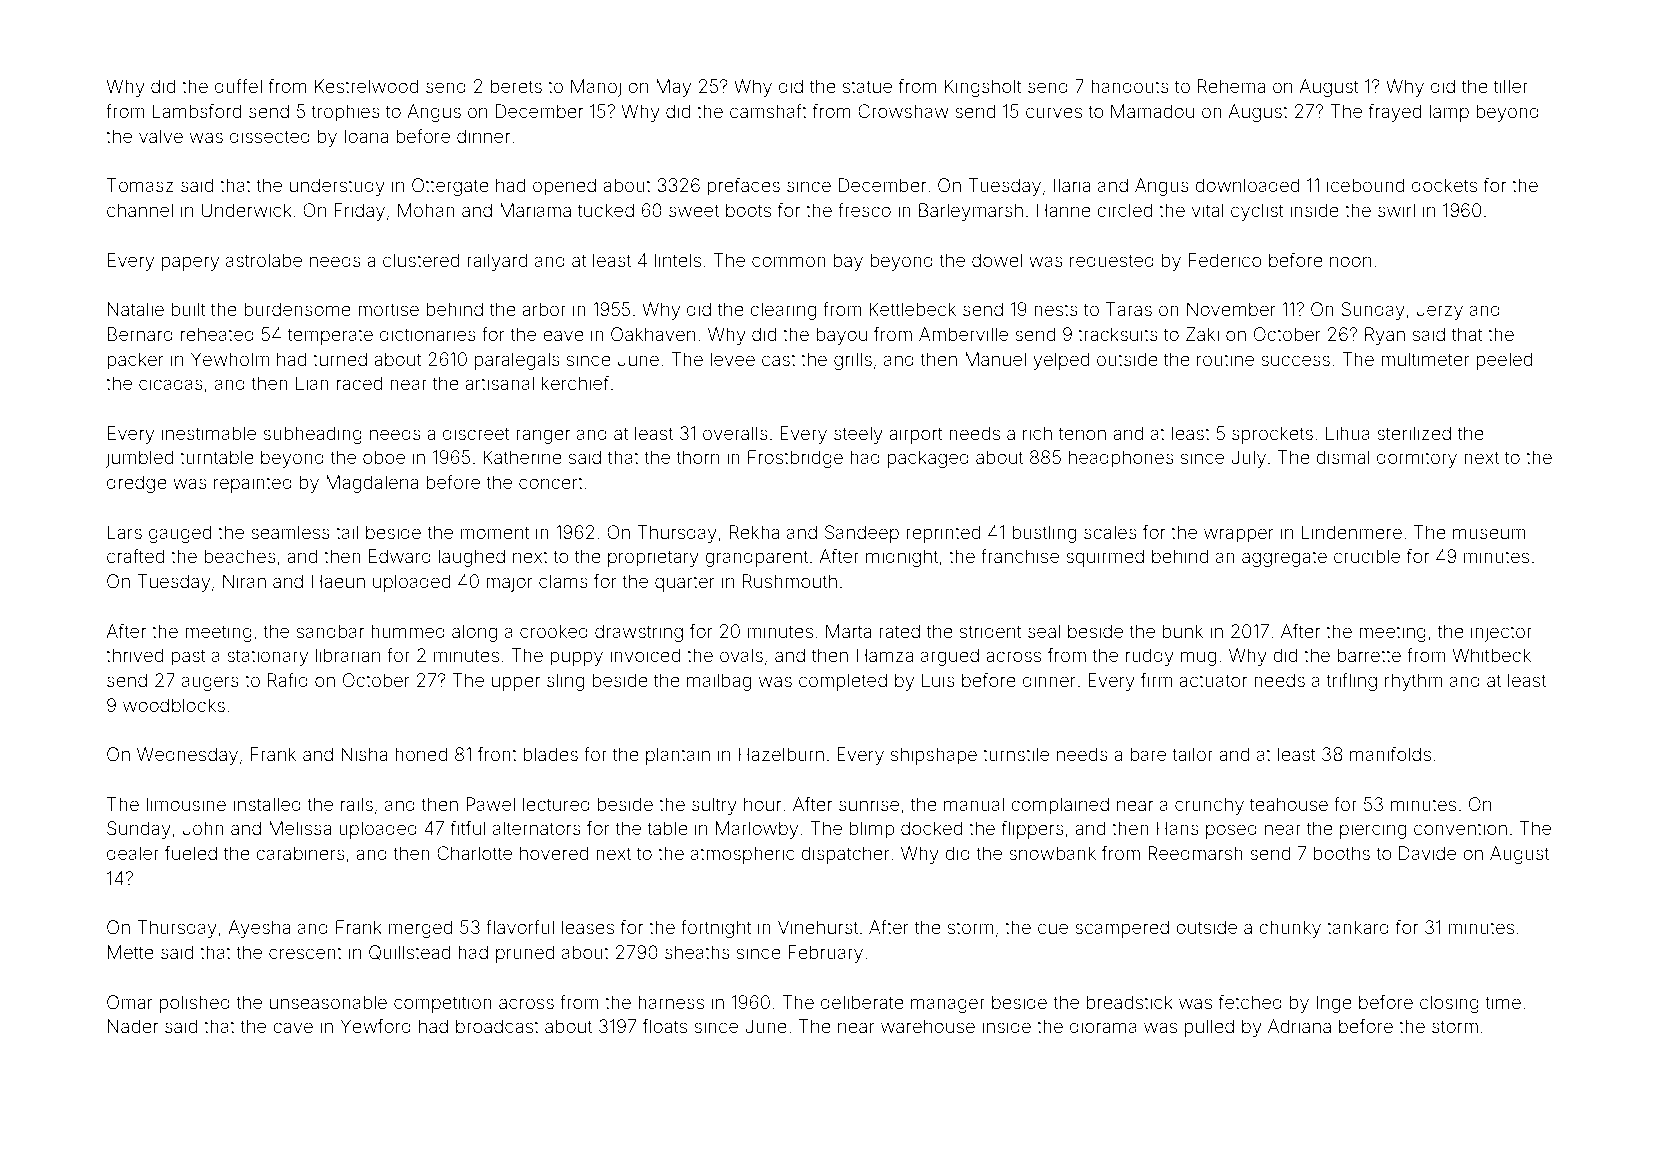 The width and height of the screenshot is (1660, 1174). What do you see at coordinates (1491, 655) in the screenshot?
I see `Whitbeck` at bounding box center [1491, 655].
